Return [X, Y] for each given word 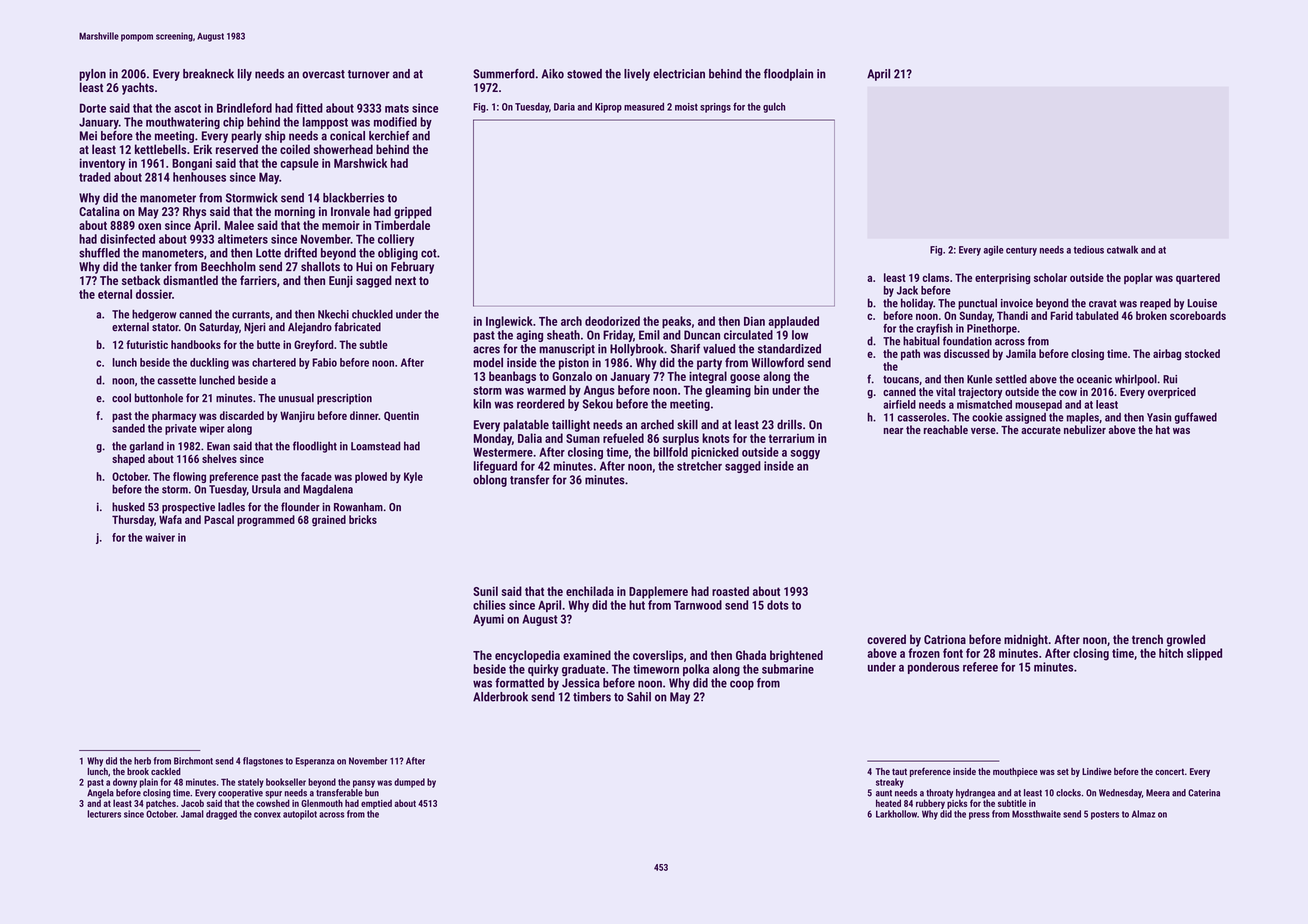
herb [142, 761]
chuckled [372, 314]
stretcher [699, 466]
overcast [323, 74]
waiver [160, 537]
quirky [543, 670]
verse [983, 431]
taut [899, 771]
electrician [679, 74]
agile [994, 250]
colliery [396, 240]
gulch [774, 107]
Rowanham [358, 507]
